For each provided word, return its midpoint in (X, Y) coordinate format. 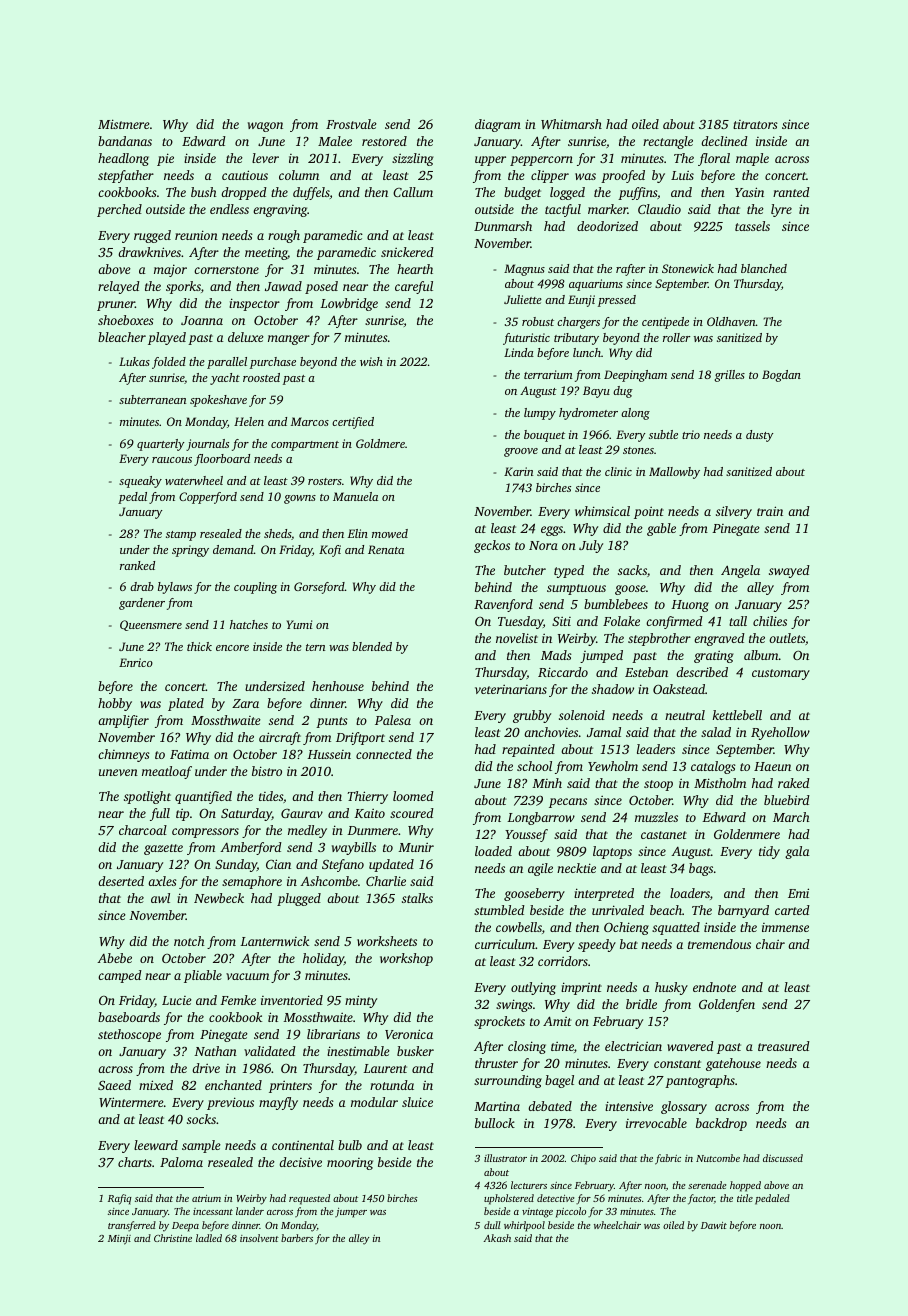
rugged (152, 236)
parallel (227, 363)
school (534, 766)
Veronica (409, 1034)
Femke (238, 1000)
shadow (613, 689)
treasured (784, 1046)
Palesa (393, 720)
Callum (413, 192)
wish (371, 361)
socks (201, 1119)
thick (199, 646)
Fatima (189, 754)
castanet (664, 835)
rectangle (668, 142)
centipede (665, 323)
